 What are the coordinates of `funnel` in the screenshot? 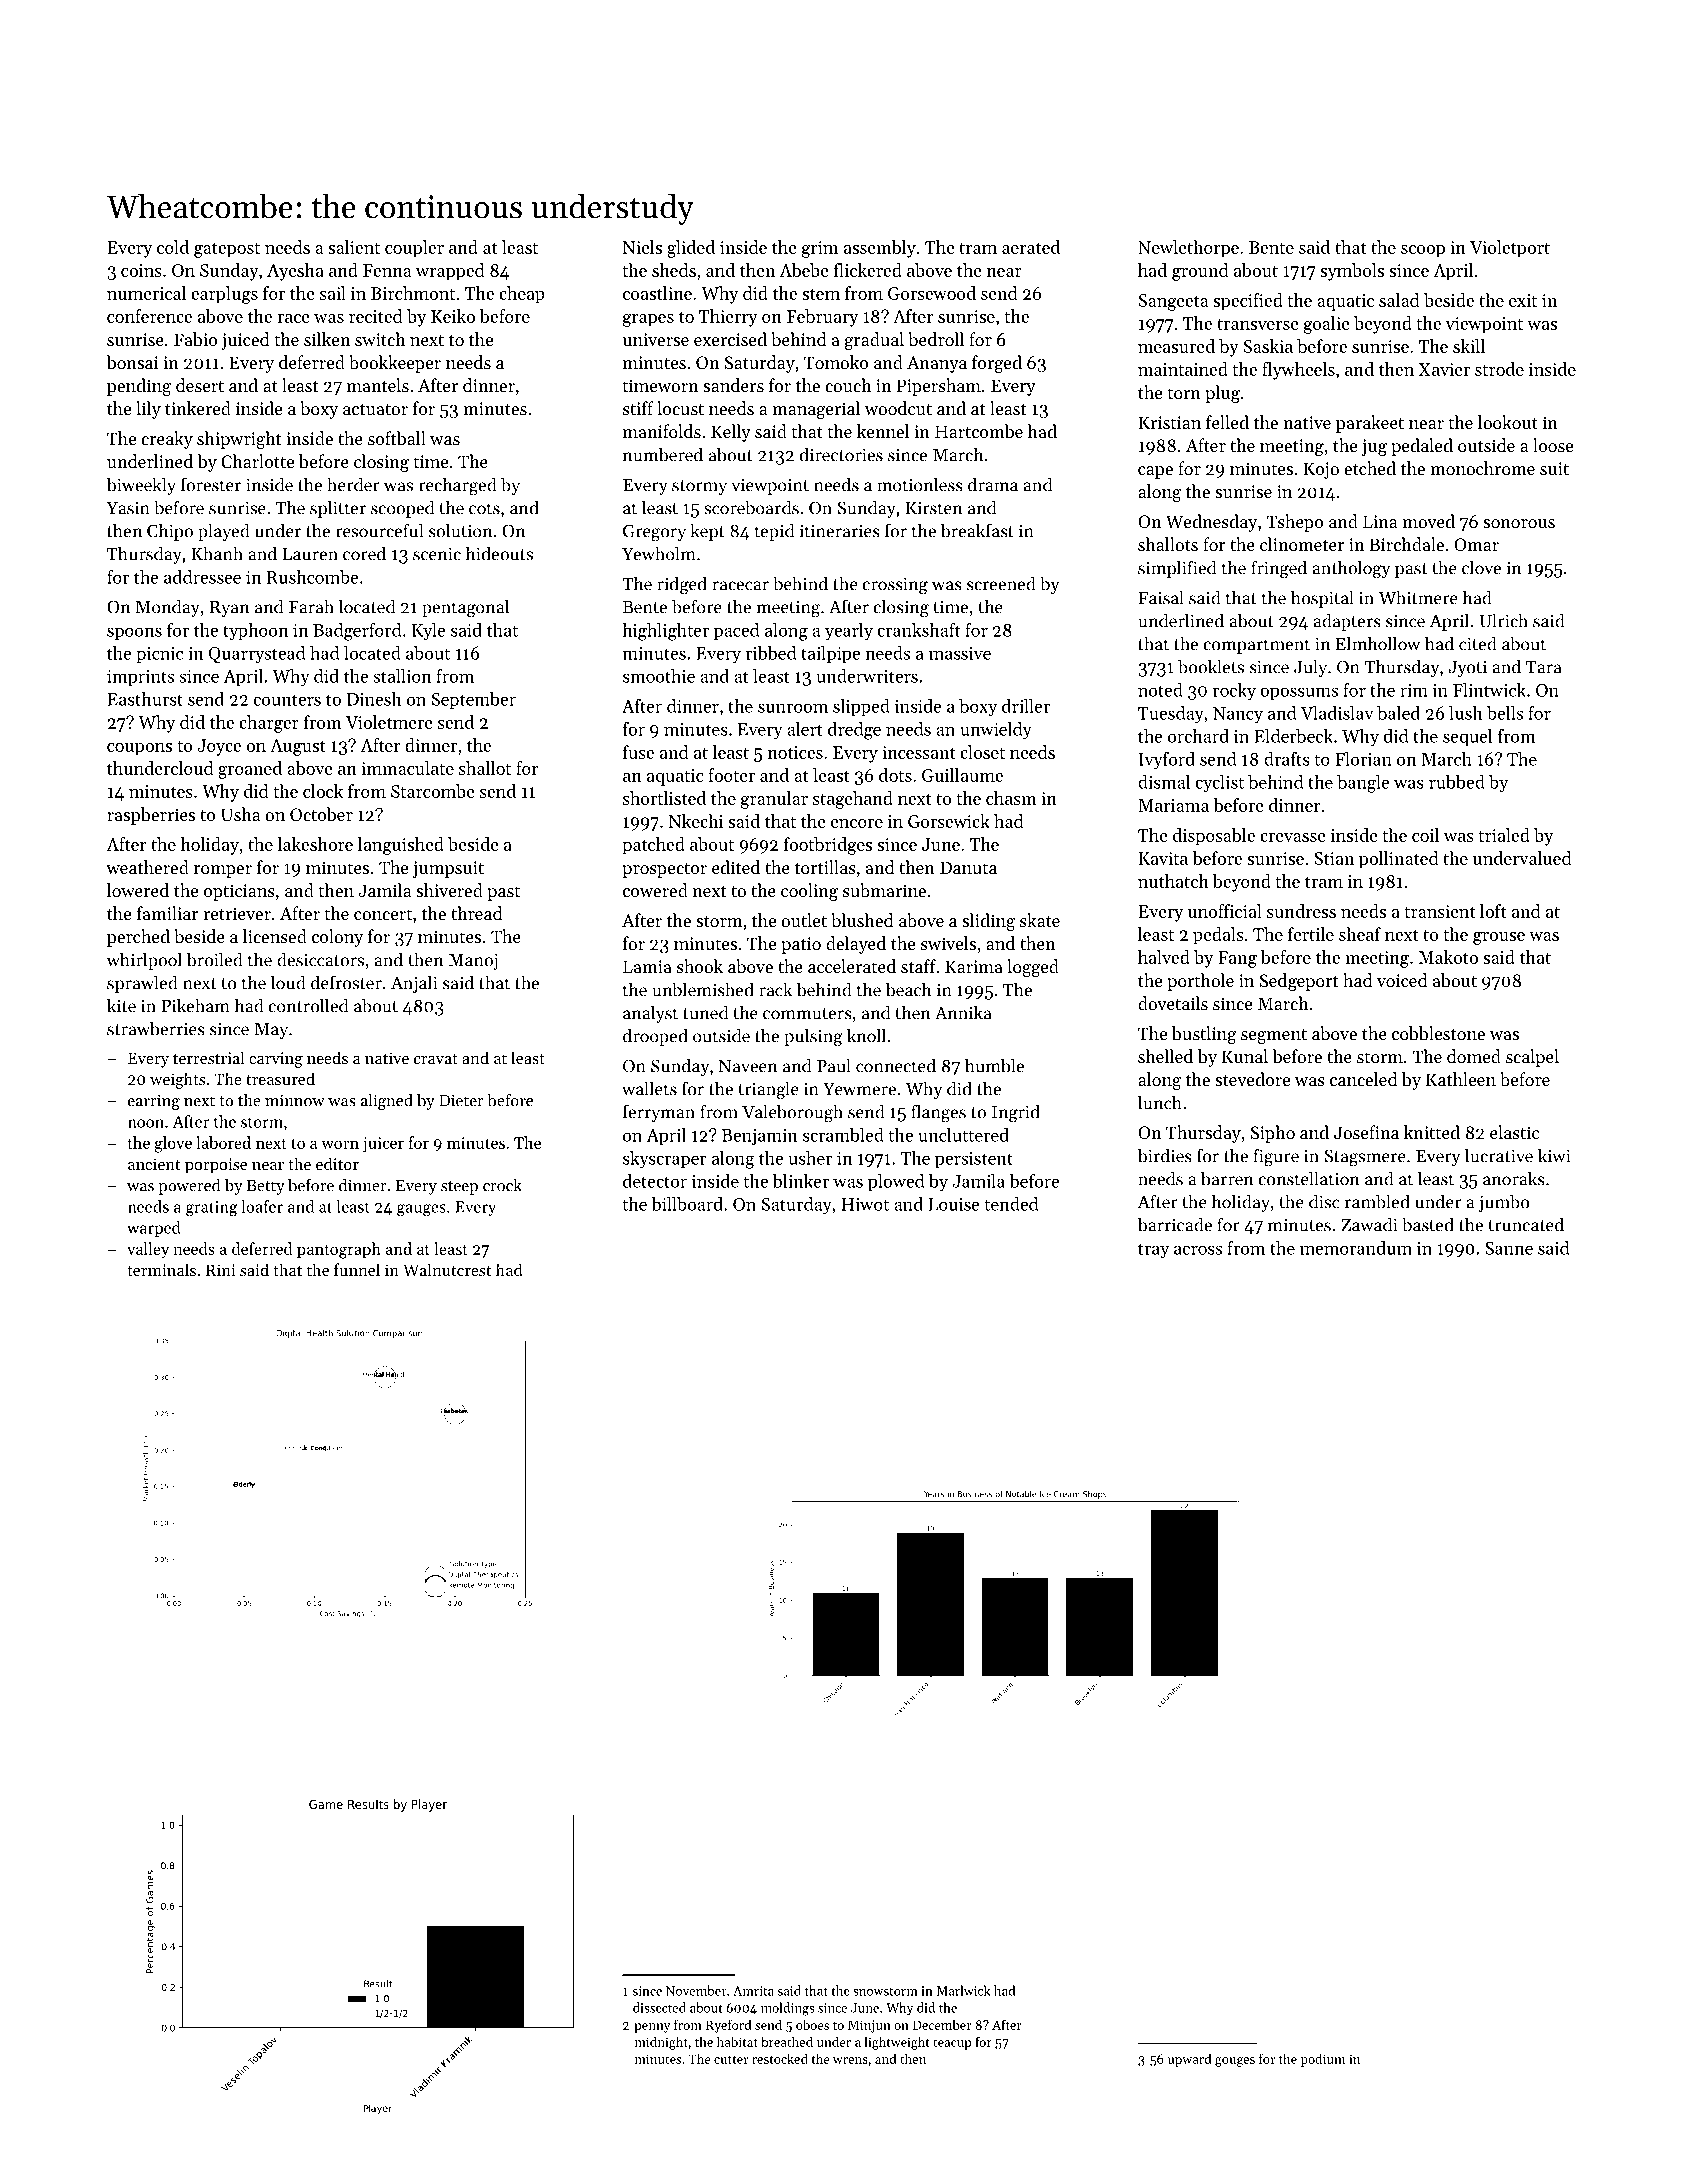 It's located at (357, 1269).
